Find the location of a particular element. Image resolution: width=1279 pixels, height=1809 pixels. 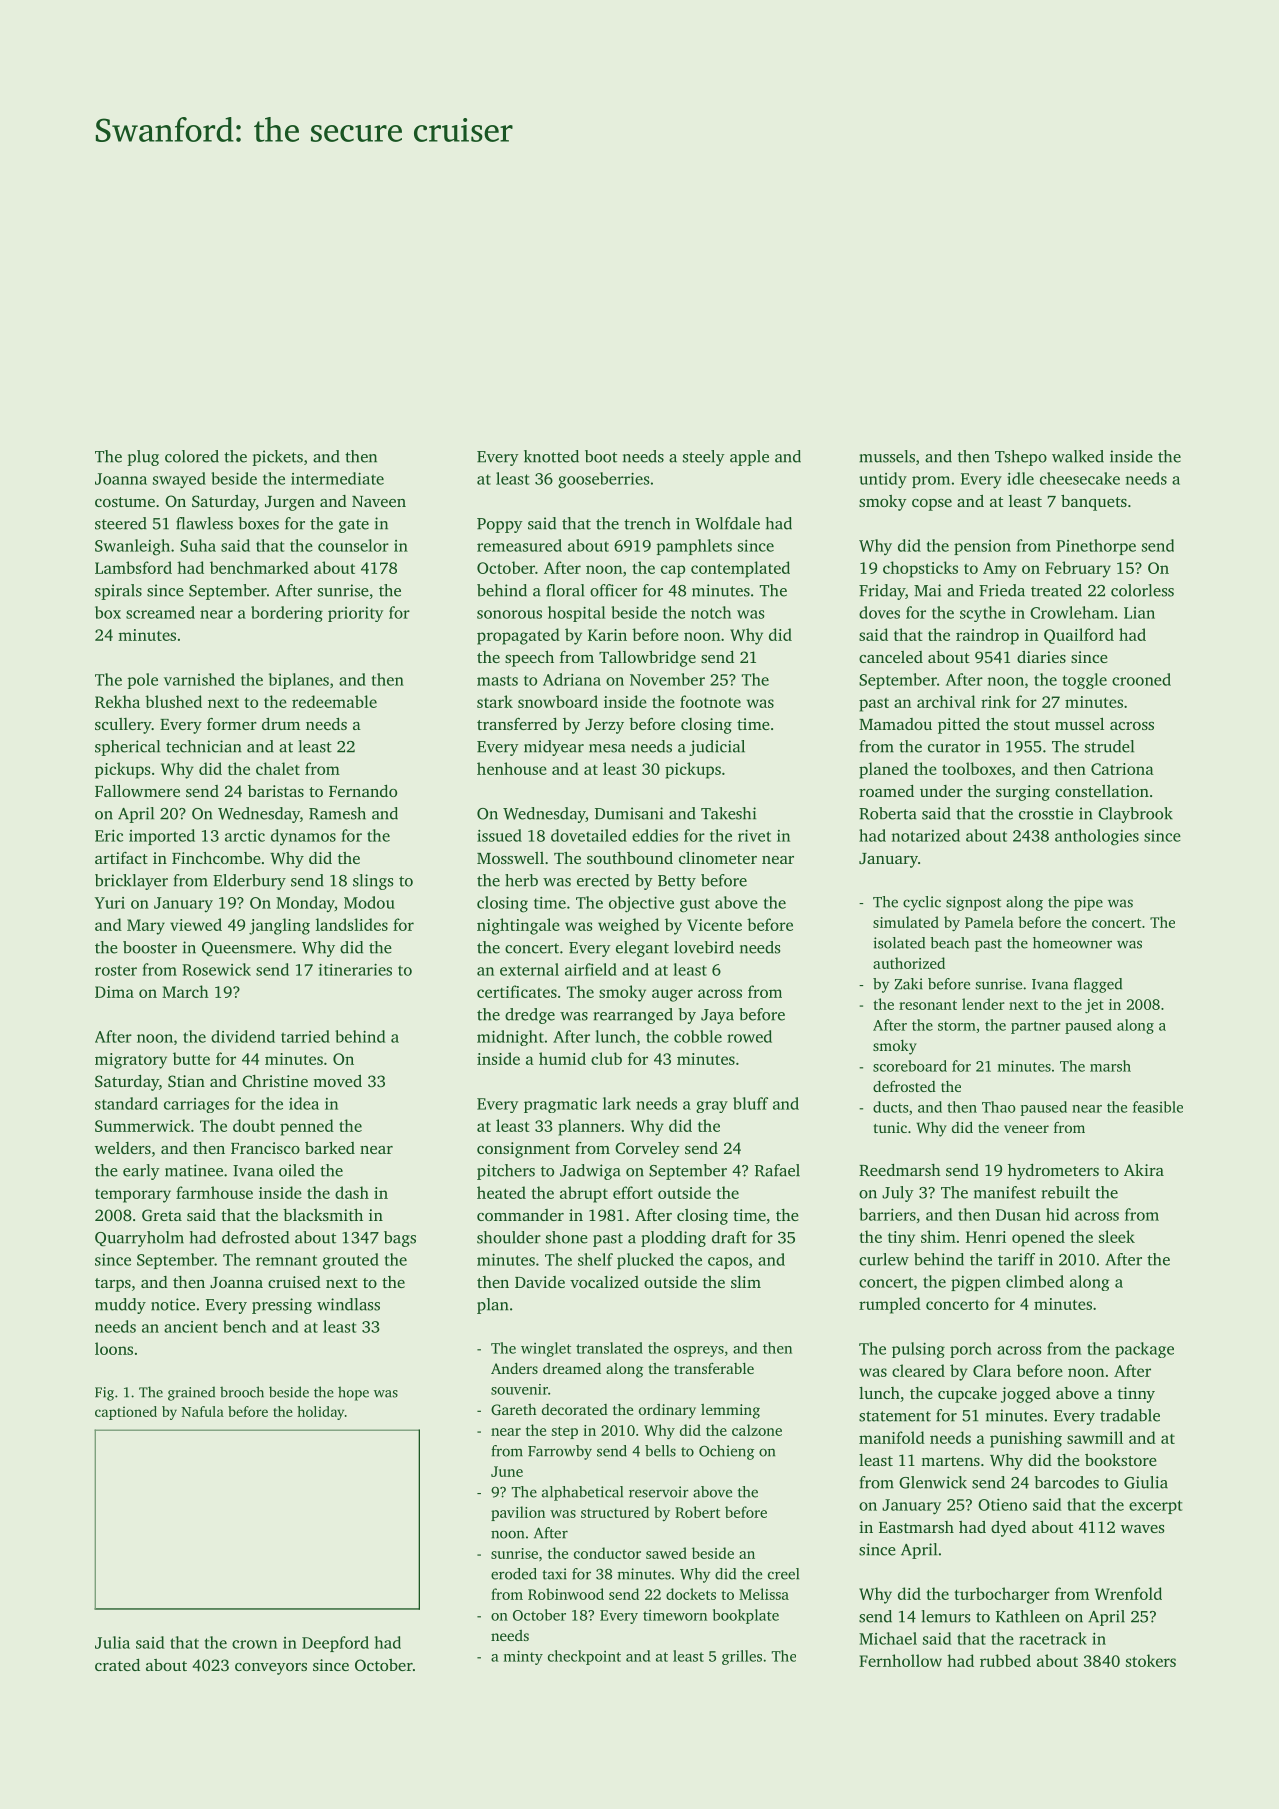

sawmill is located at coordinates (1095, 1437).
